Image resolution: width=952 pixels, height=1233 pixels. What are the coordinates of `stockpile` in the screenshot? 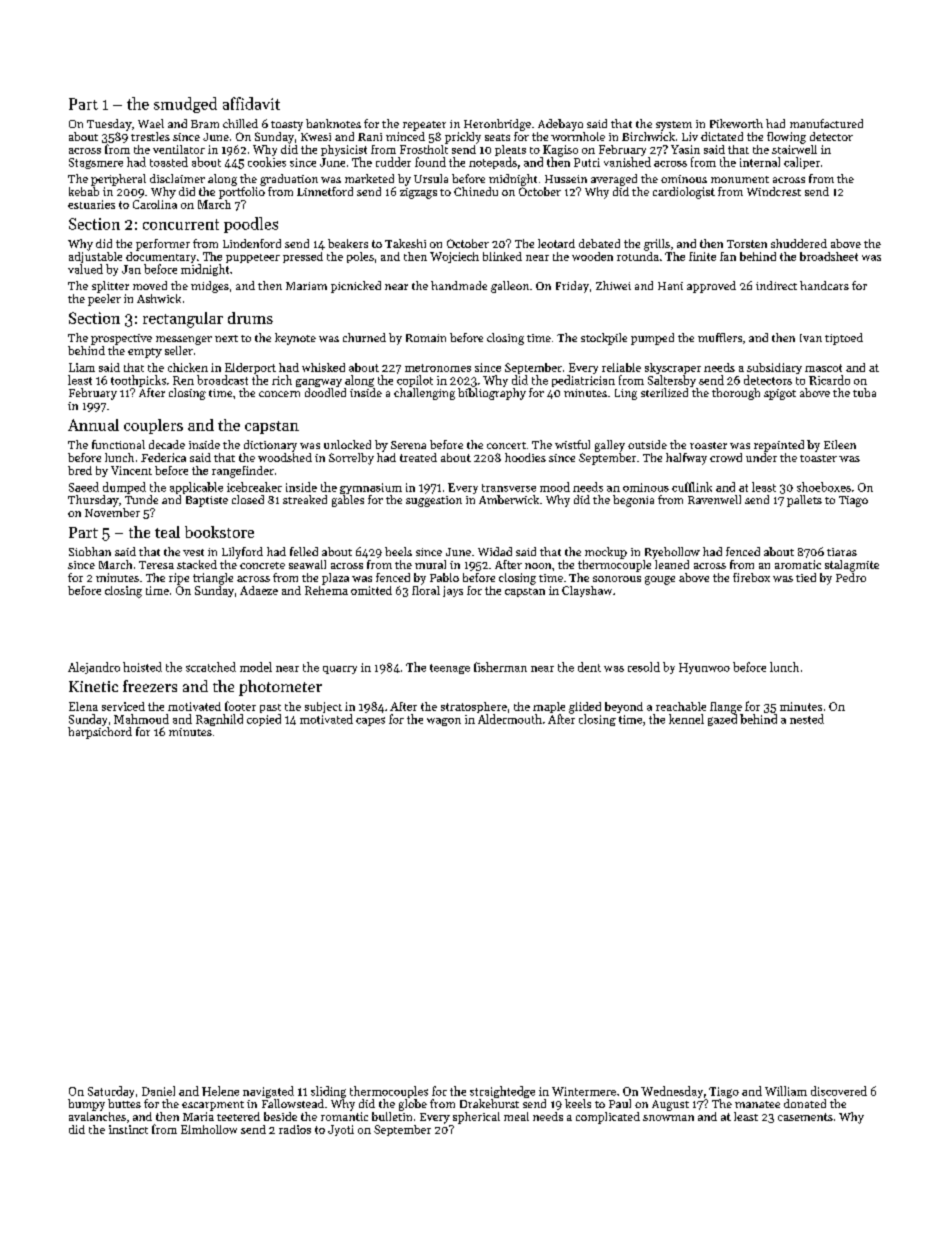 It's located at (604, 339).
